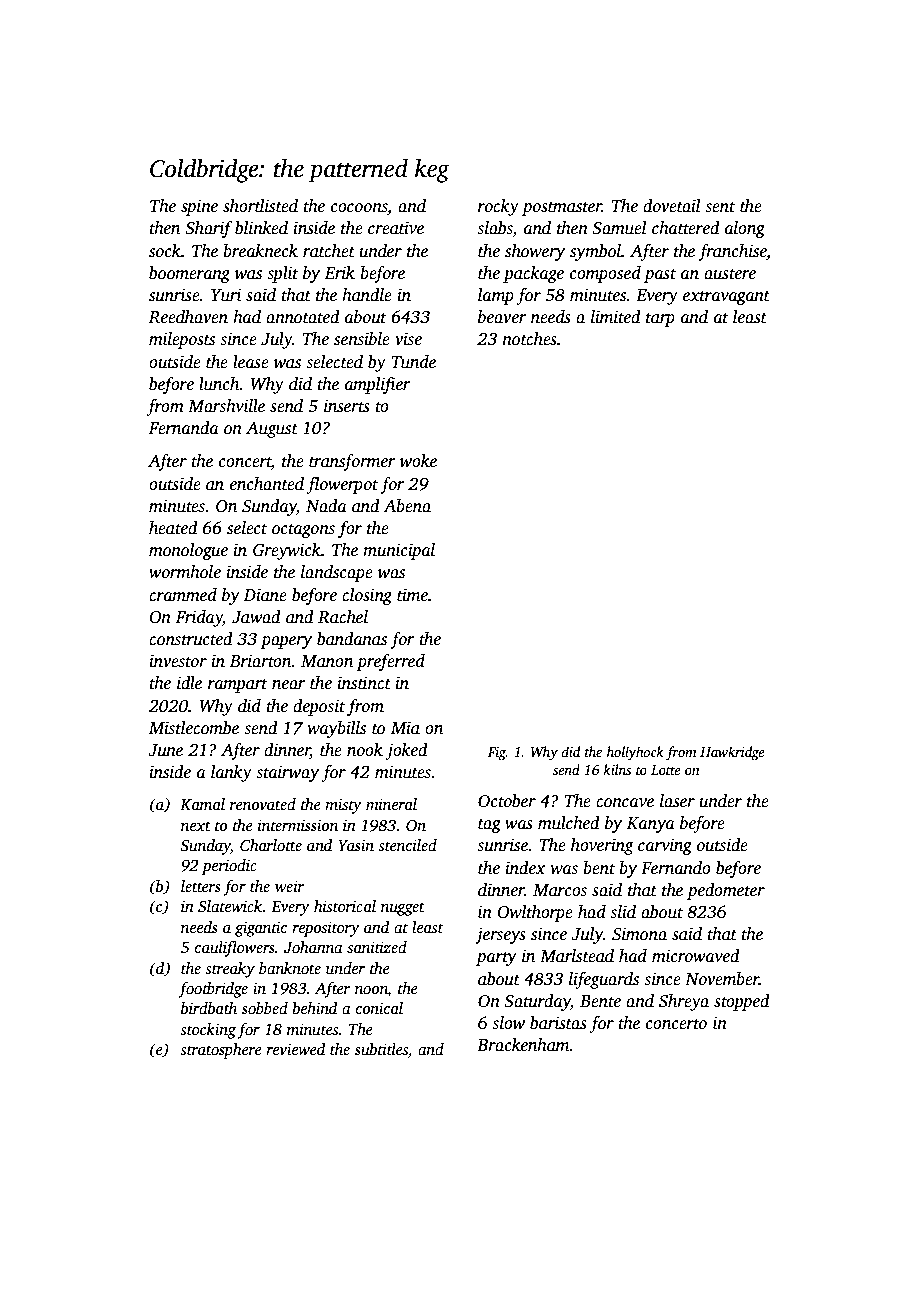  Describe the element at coordinates (732, 753) in the screenshot. I see `Hawkridge` at that location.
